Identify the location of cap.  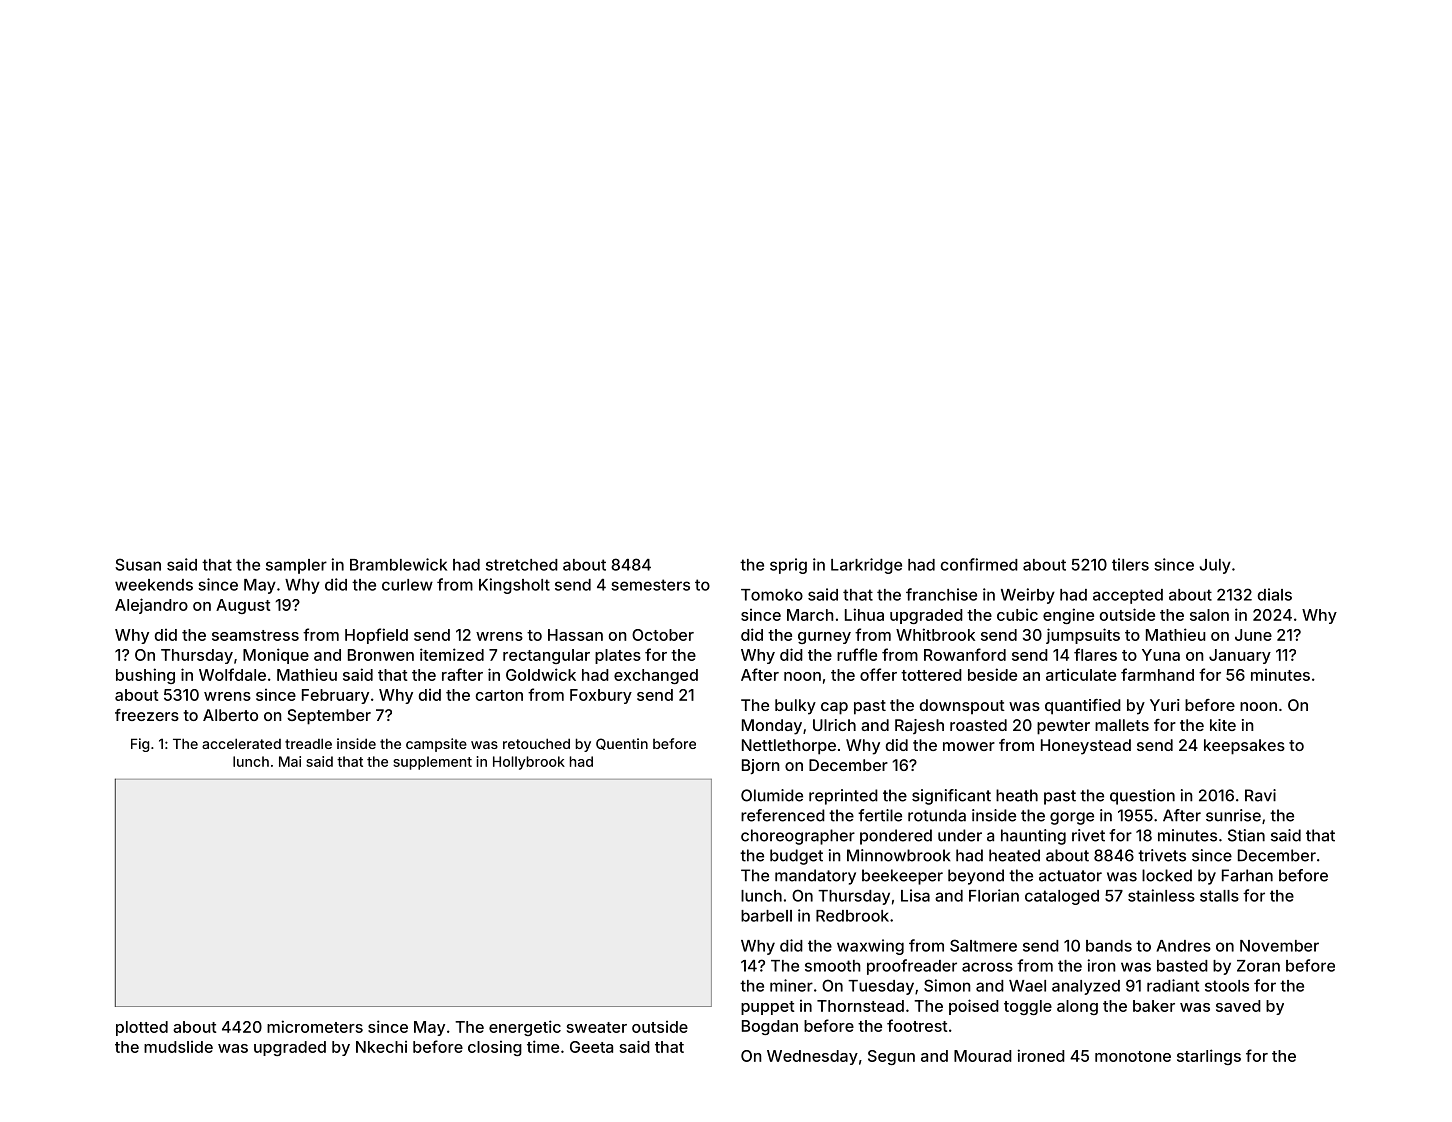
(834, 708).
